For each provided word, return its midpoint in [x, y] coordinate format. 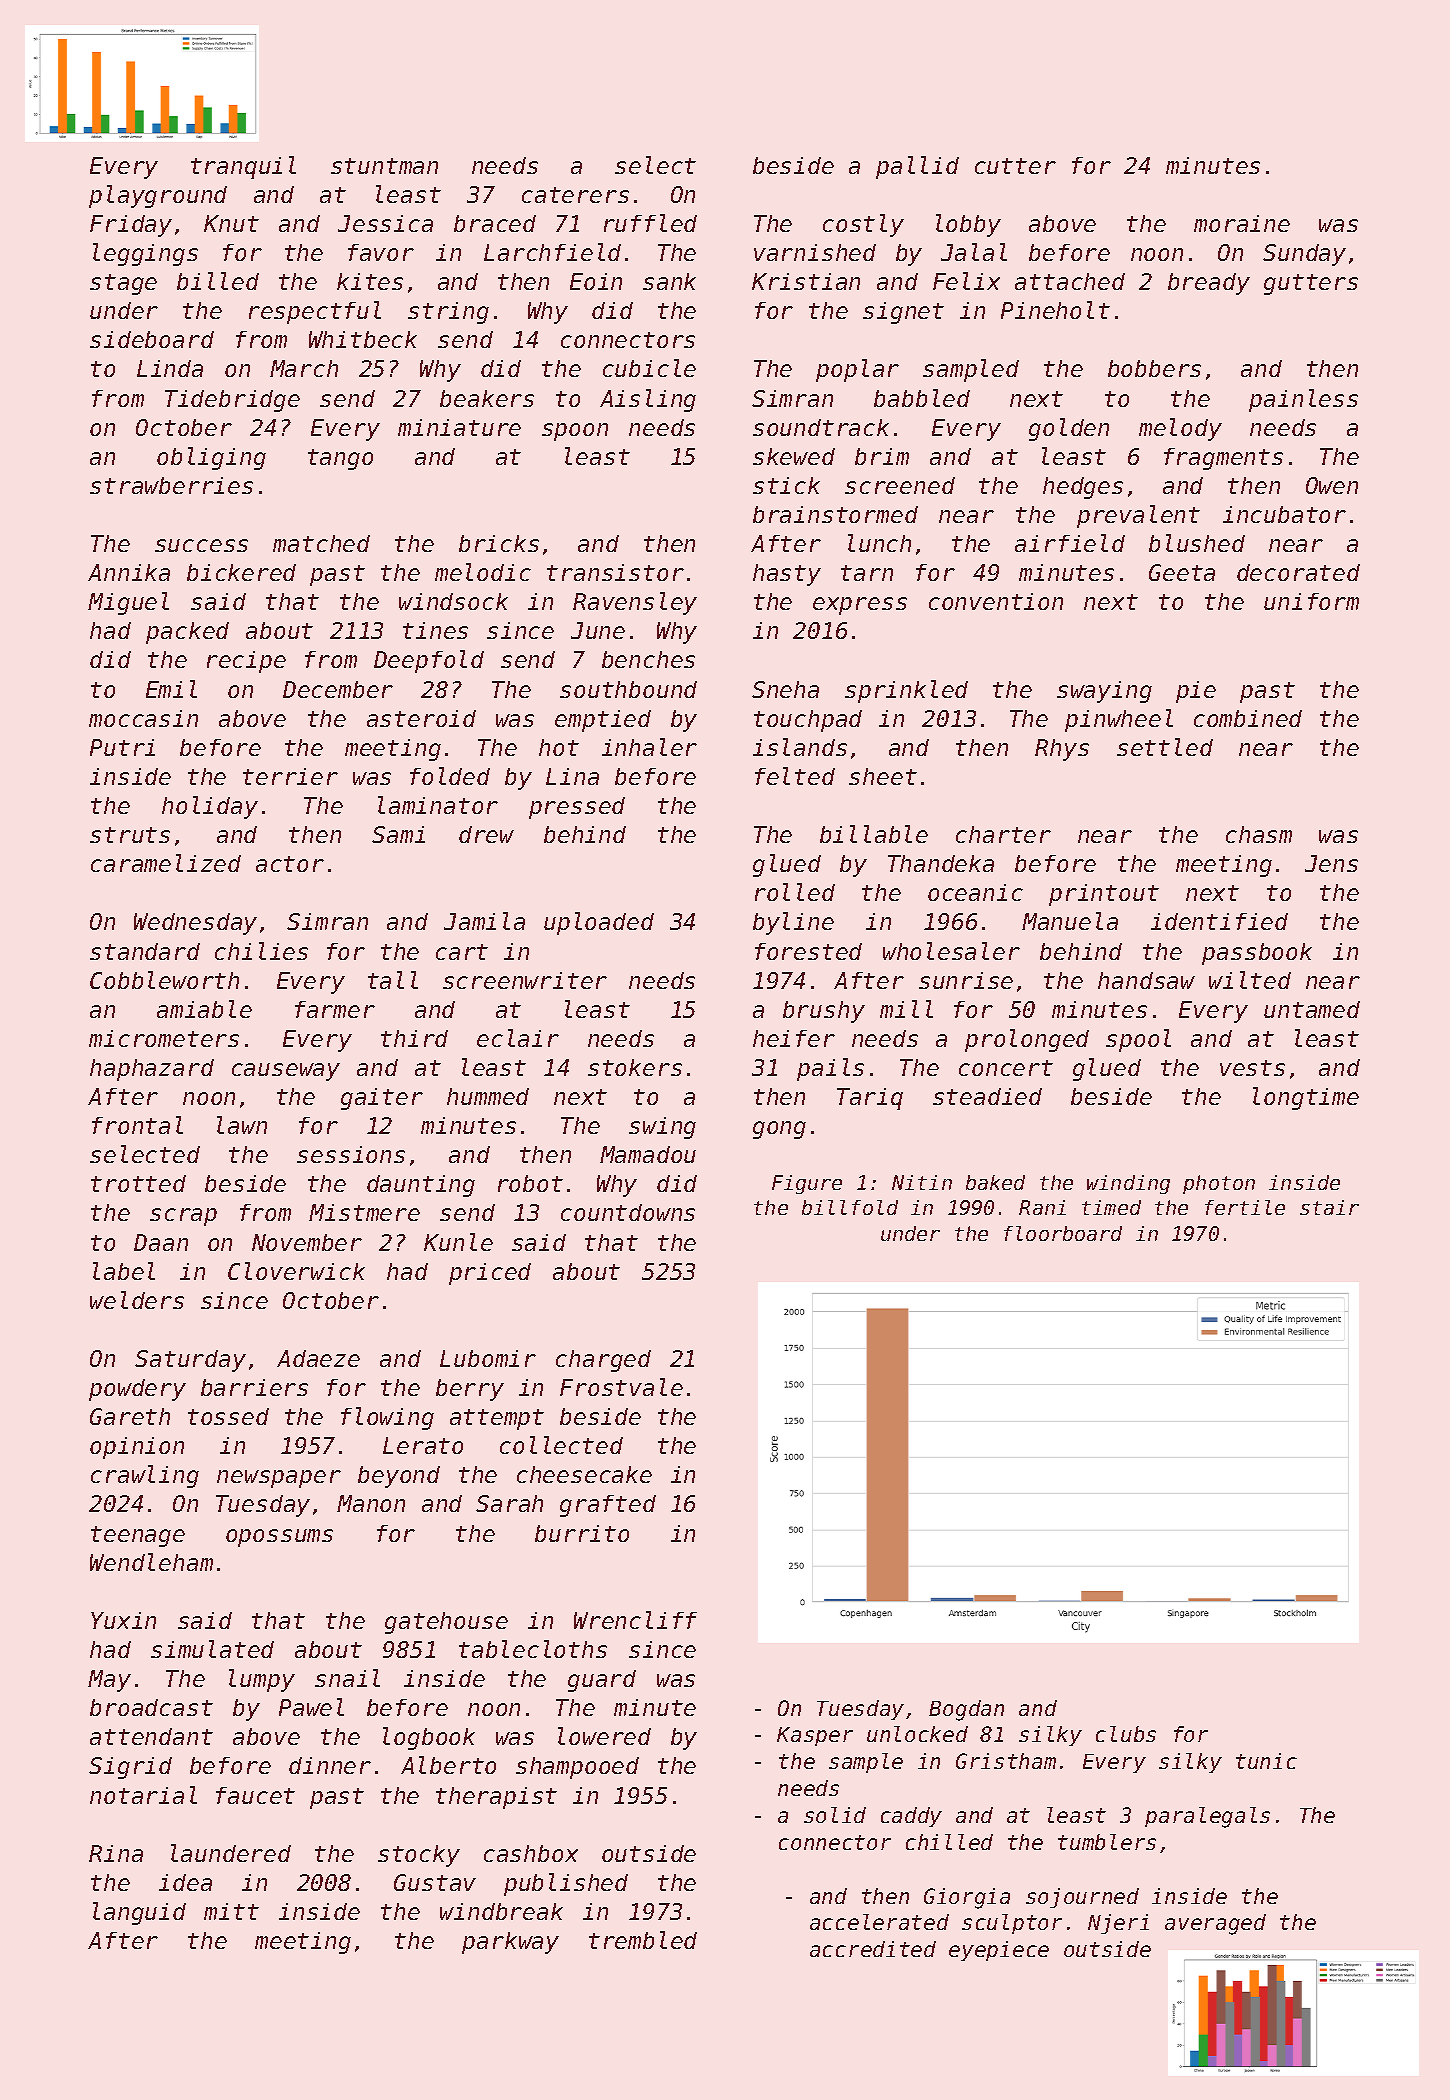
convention [996, 601]
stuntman [384, 166]
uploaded [599, 923]
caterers [575, 195]
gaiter [382, 1099]
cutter [1015, 166]
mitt [231, 1911]
